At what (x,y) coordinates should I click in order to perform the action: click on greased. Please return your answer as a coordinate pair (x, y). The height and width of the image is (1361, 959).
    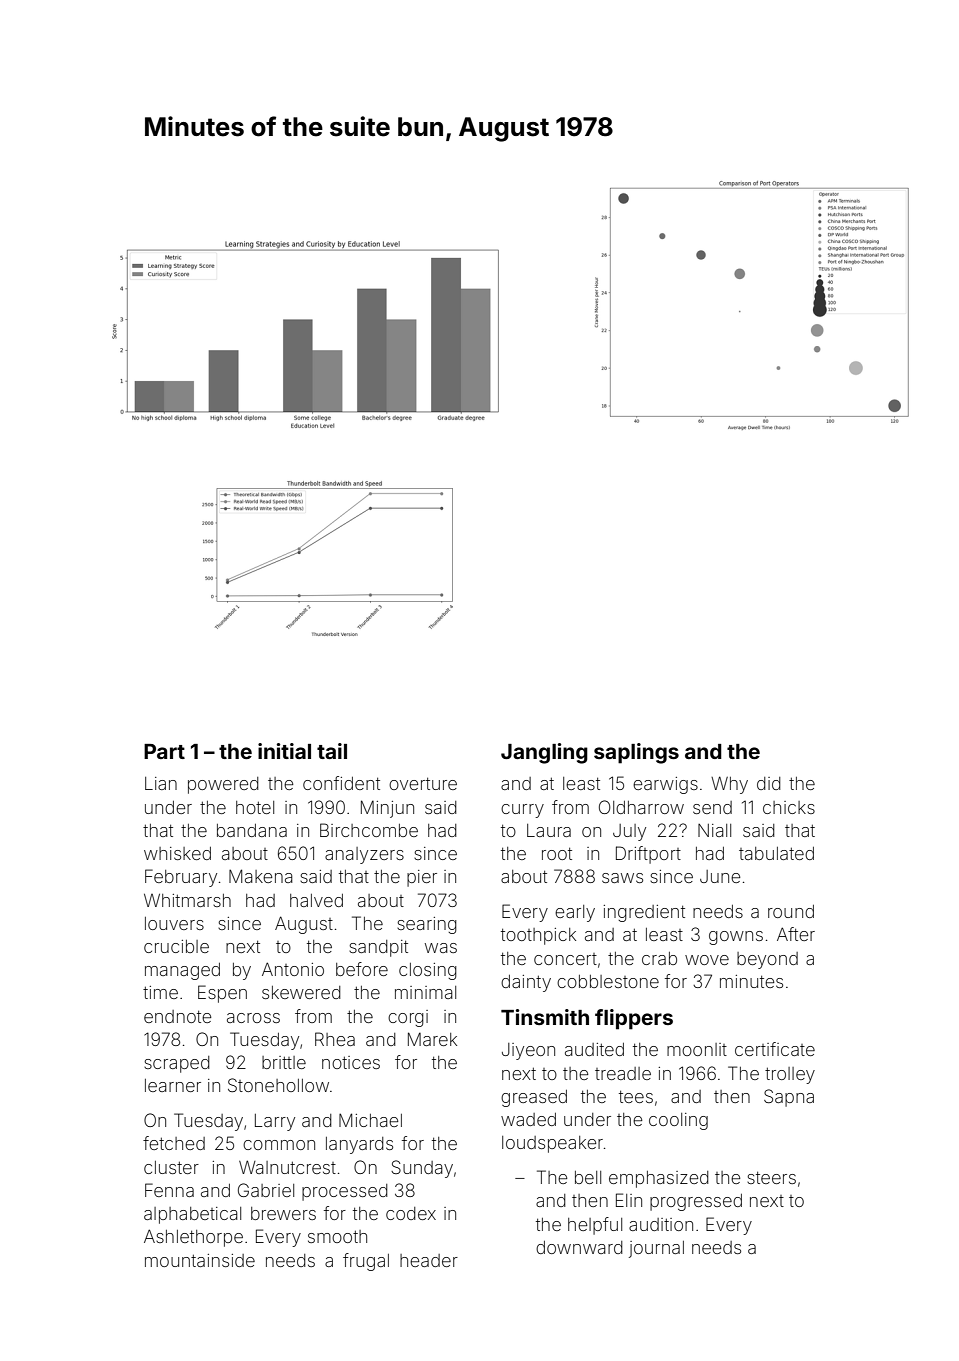
    Looking at the image, I should click on (534, 1098).
